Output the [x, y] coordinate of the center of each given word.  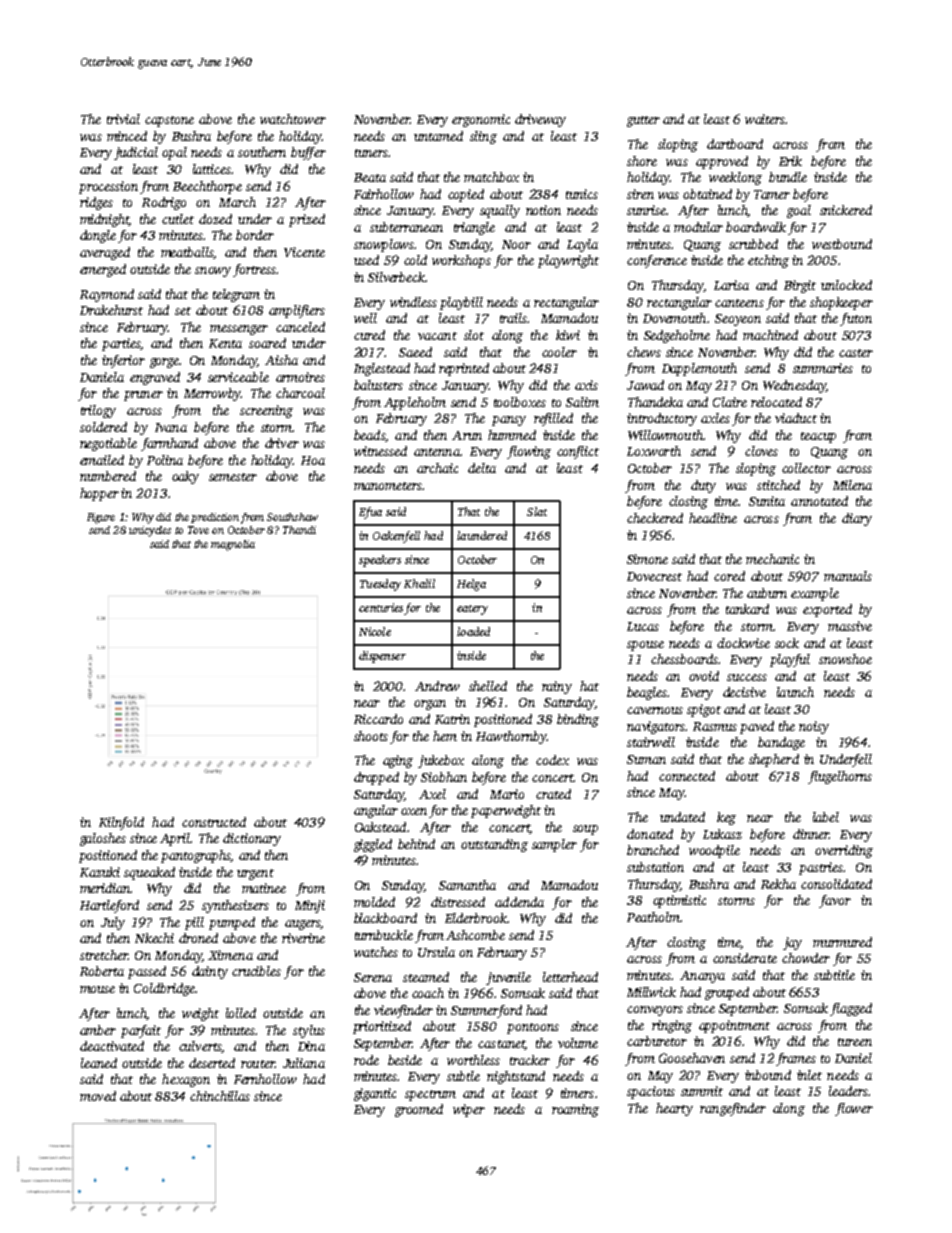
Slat [537, 511]
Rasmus [715, 726]
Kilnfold [121, 823]
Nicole [375, 631]
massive [850, 626]
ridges [96, 203]
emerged [103, 270]
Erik [790, 161]
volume [578, 1043]
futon [856, 319]
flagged [851, 1009]
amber [98, 1030]
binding [578, 720]
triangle [474, 228]
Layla [582, 245]
